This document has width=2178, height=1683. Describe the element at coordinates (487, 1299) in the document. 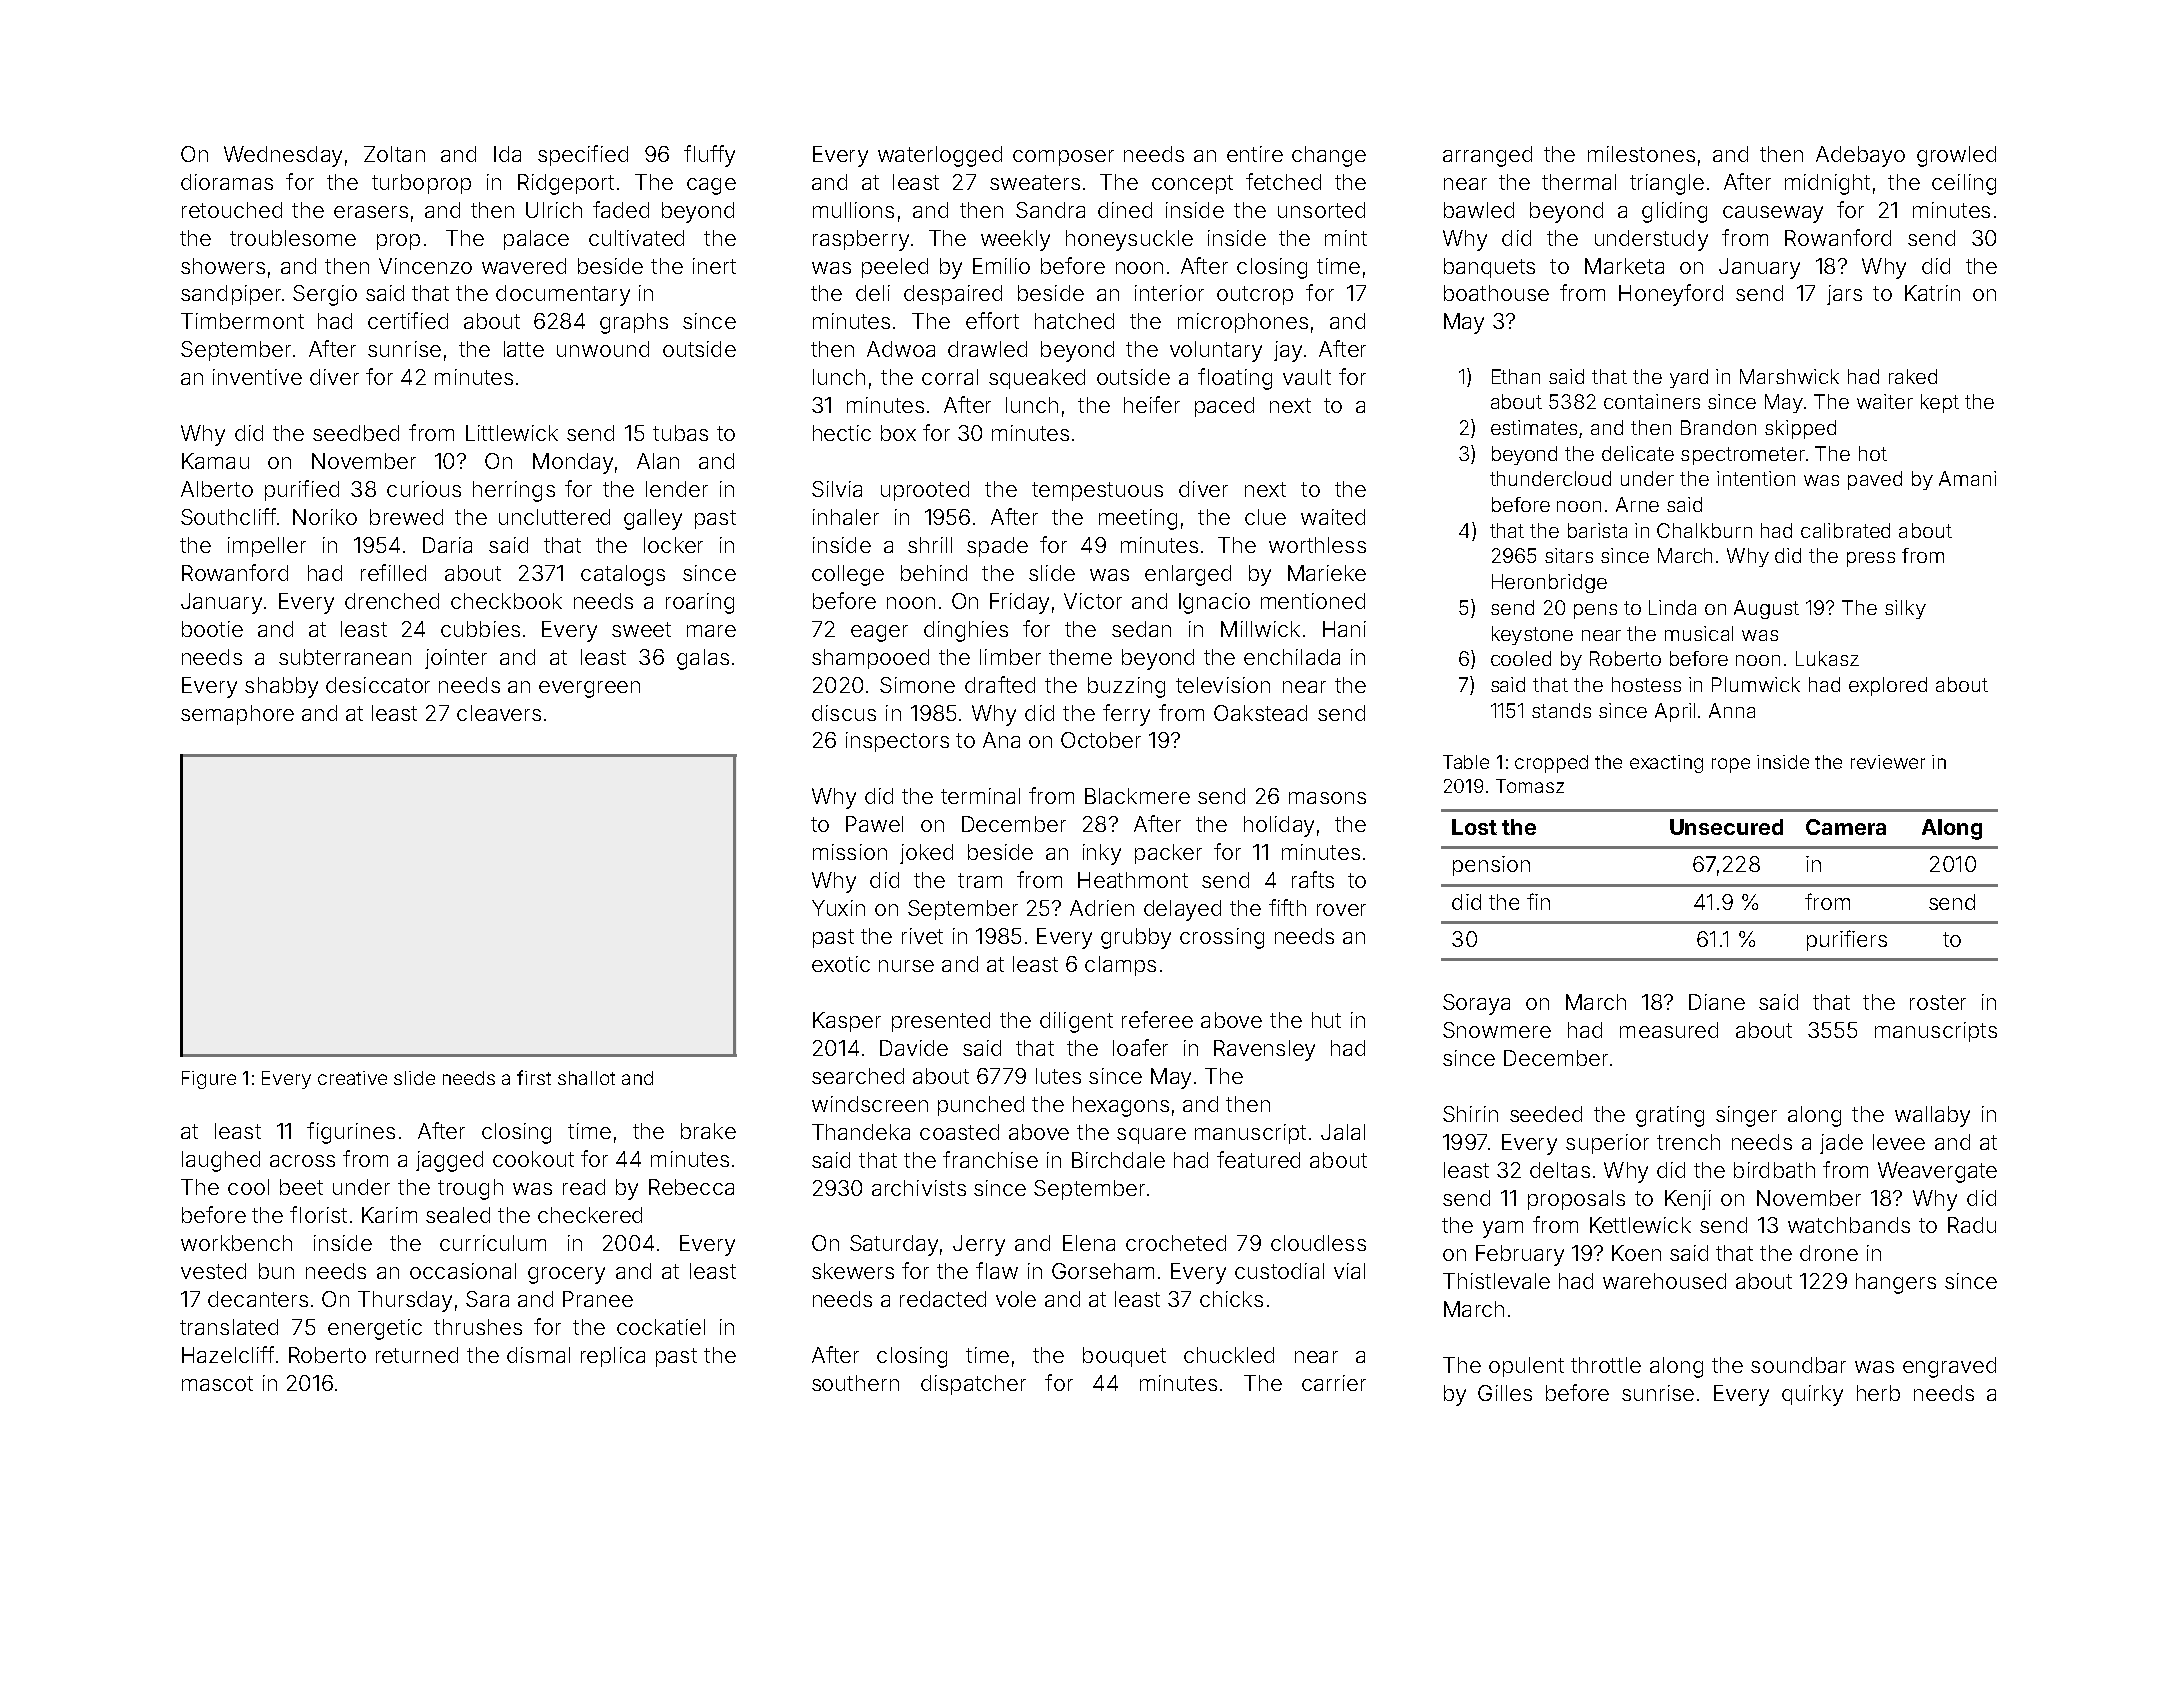

I see `Sara` at that location.
